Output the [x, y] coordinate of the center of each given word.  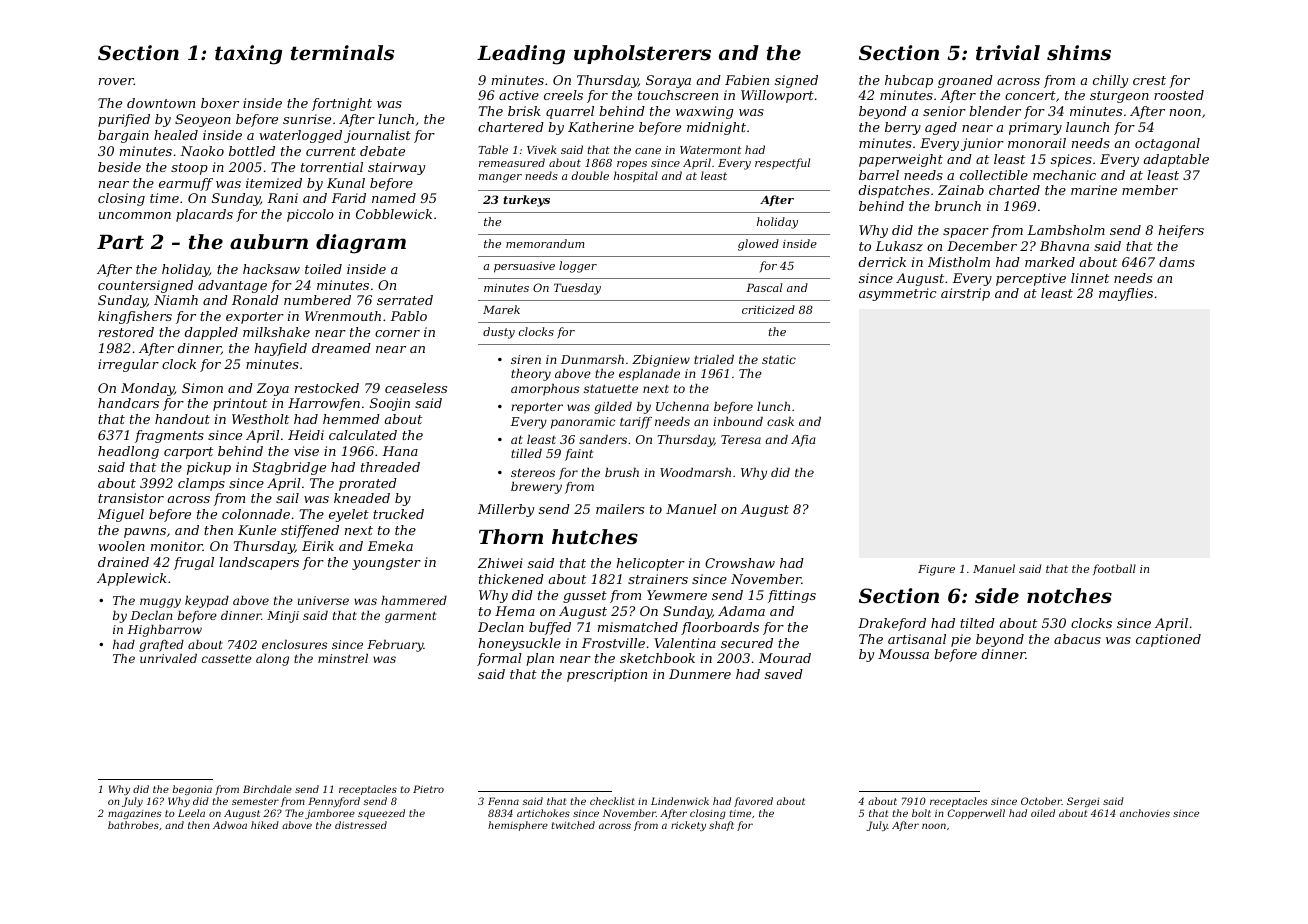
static [779, 359]
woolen [121, 546]
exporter [255, 318]
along [272, 660]
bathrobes [133, 825]
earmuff [186, 184]
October [1041, 801]
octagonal [1167, 144]
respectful [782, 163]
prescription [607, 675]
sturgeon [1119, 97]
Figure [936, 570]
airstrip [965, 294]
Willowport [777, 96]
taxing [248, 55]
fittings [792, 596]
